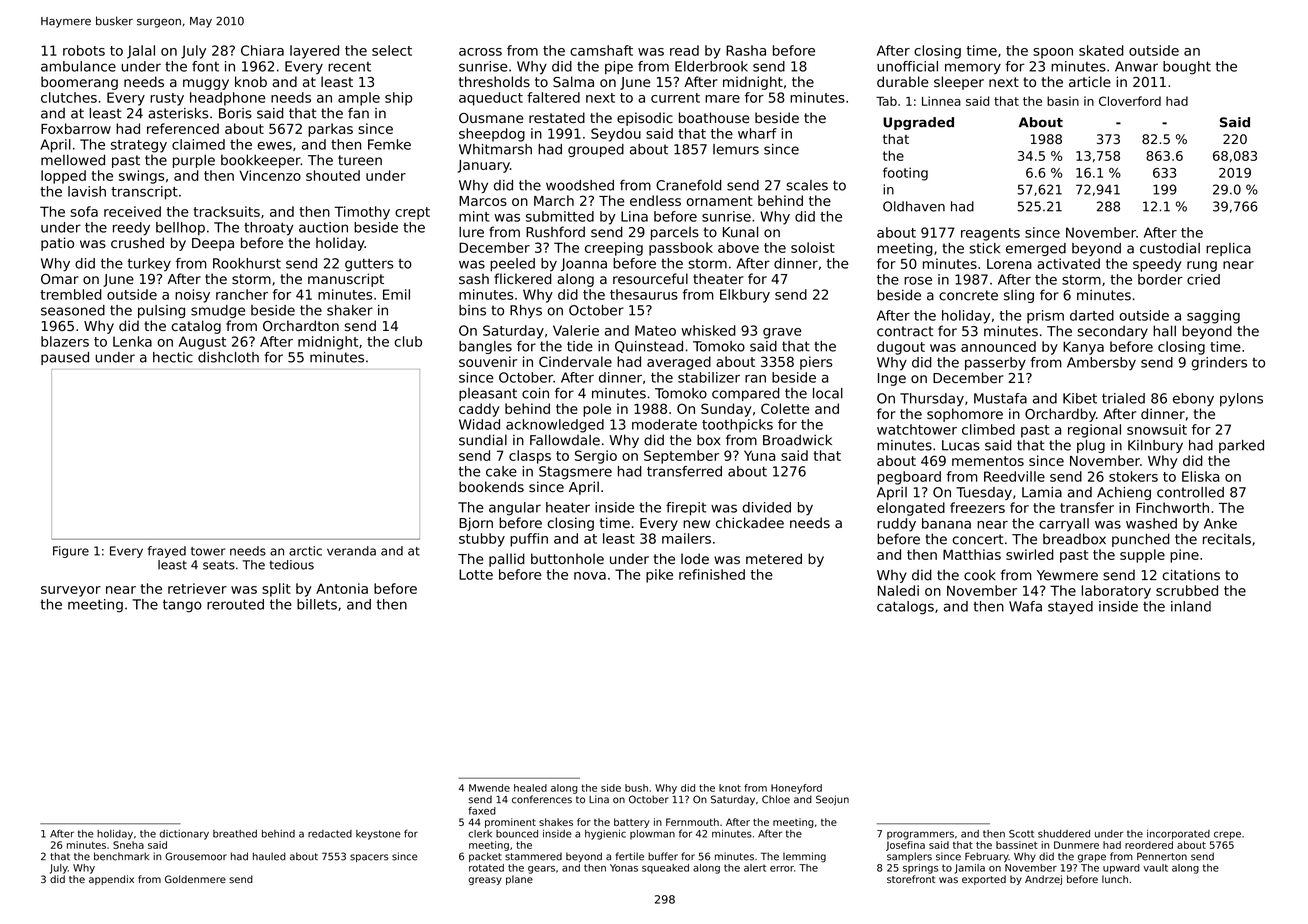 The width and height of the screenshot is (1308, 924). I want to click on Figure, so click(71, 552).
